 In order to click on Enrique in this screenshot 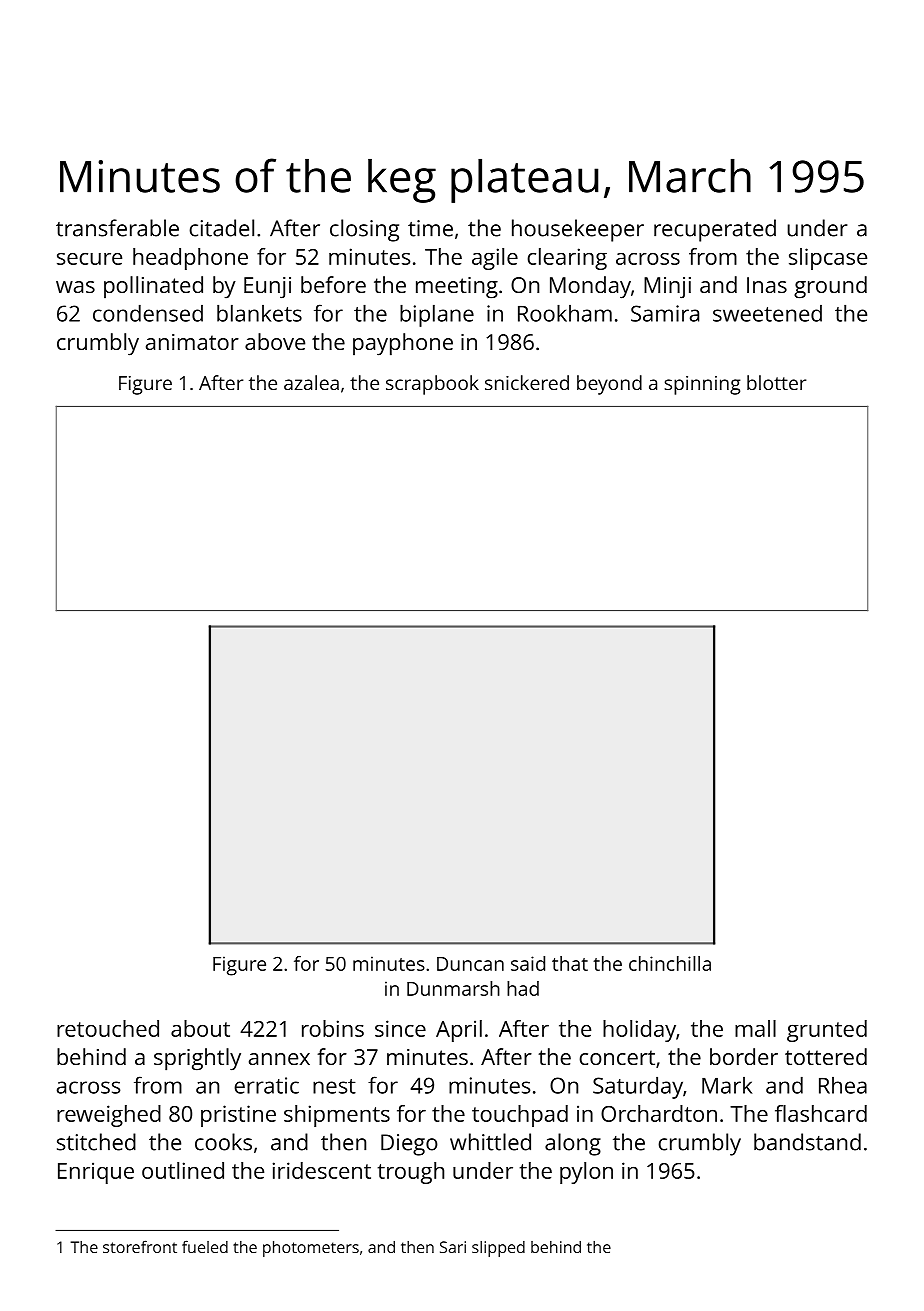, I will do `click(96, 1173)`.
